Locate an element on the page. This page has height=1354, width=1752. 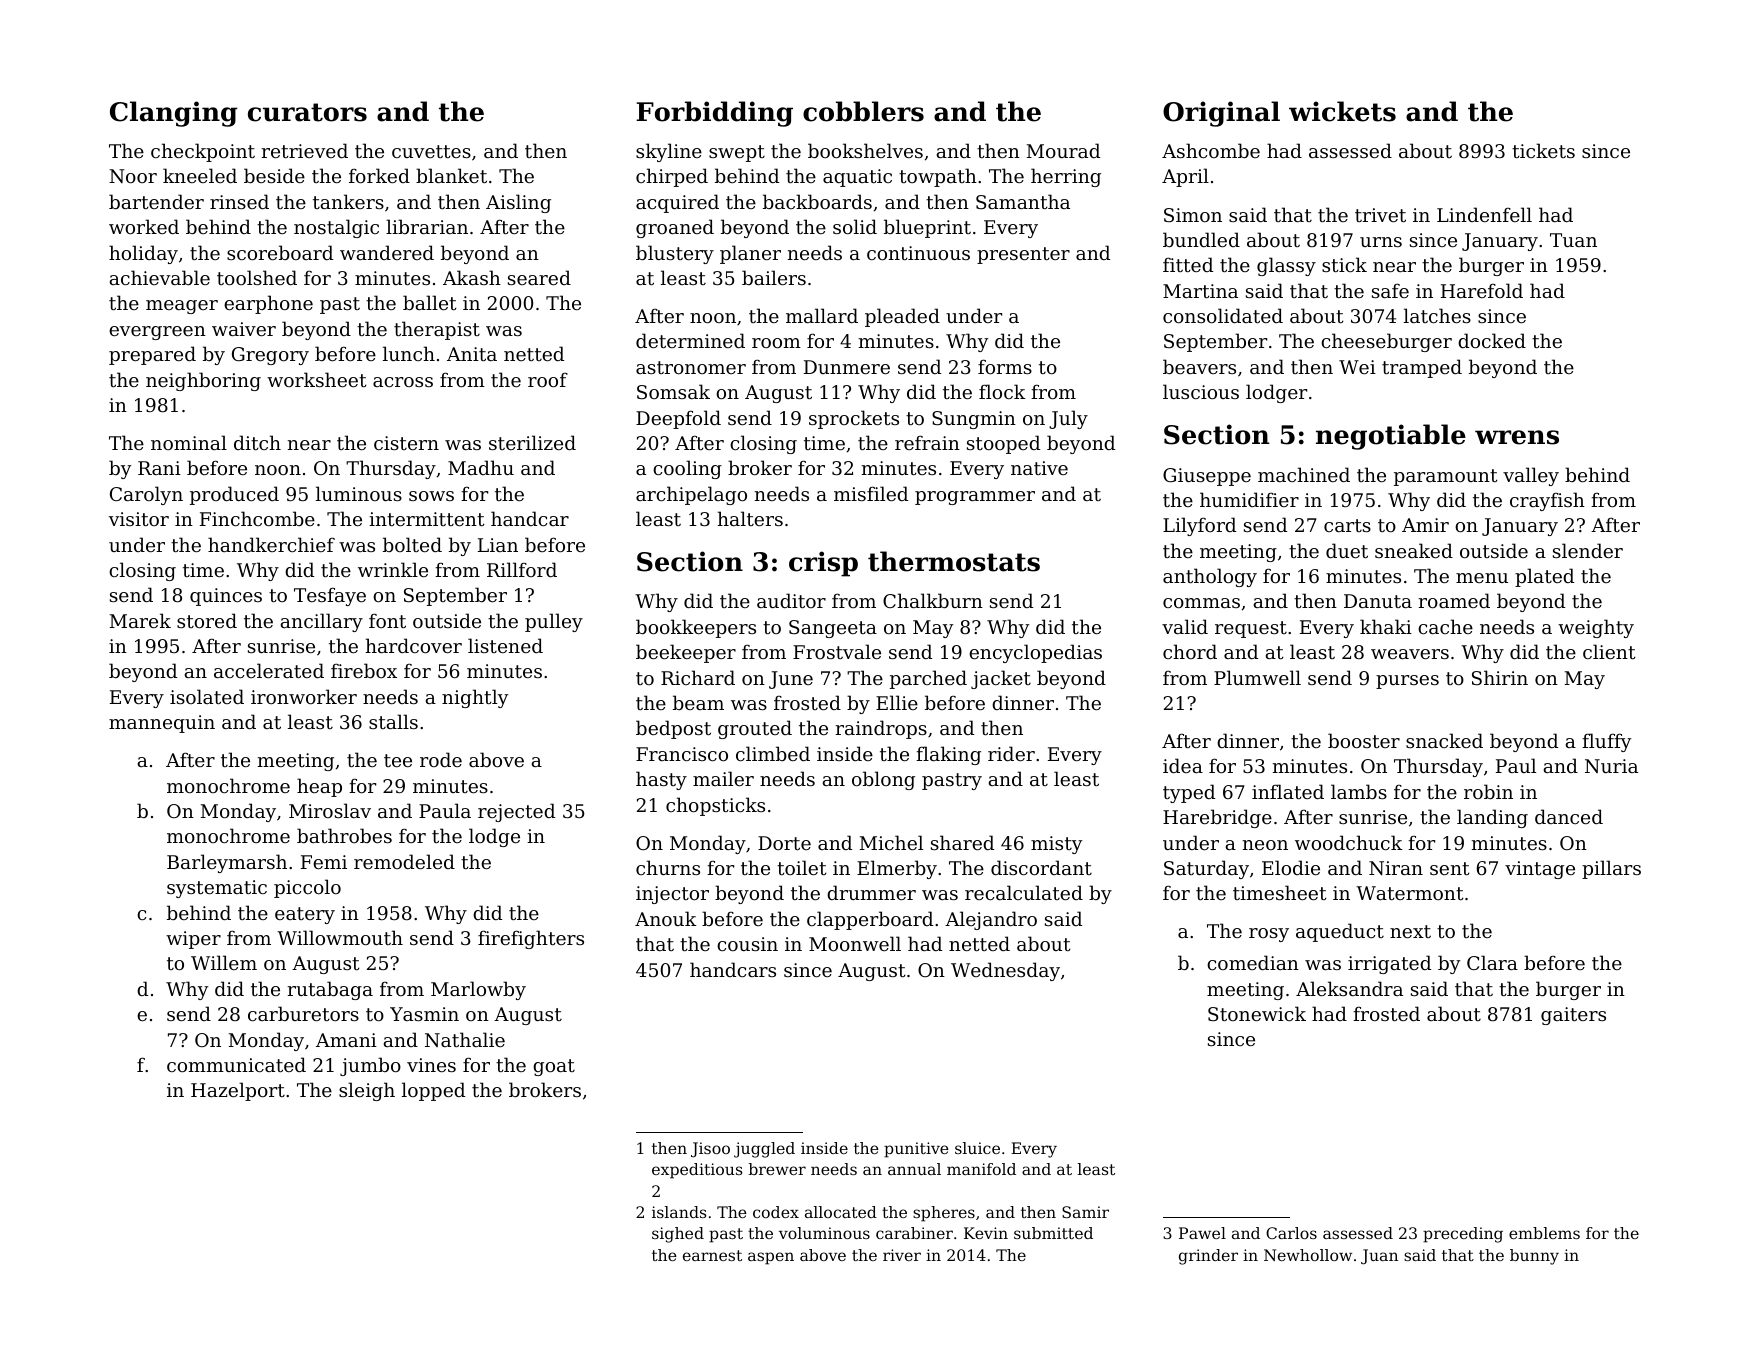
Samantha is located at coordinates (1023, 201).
